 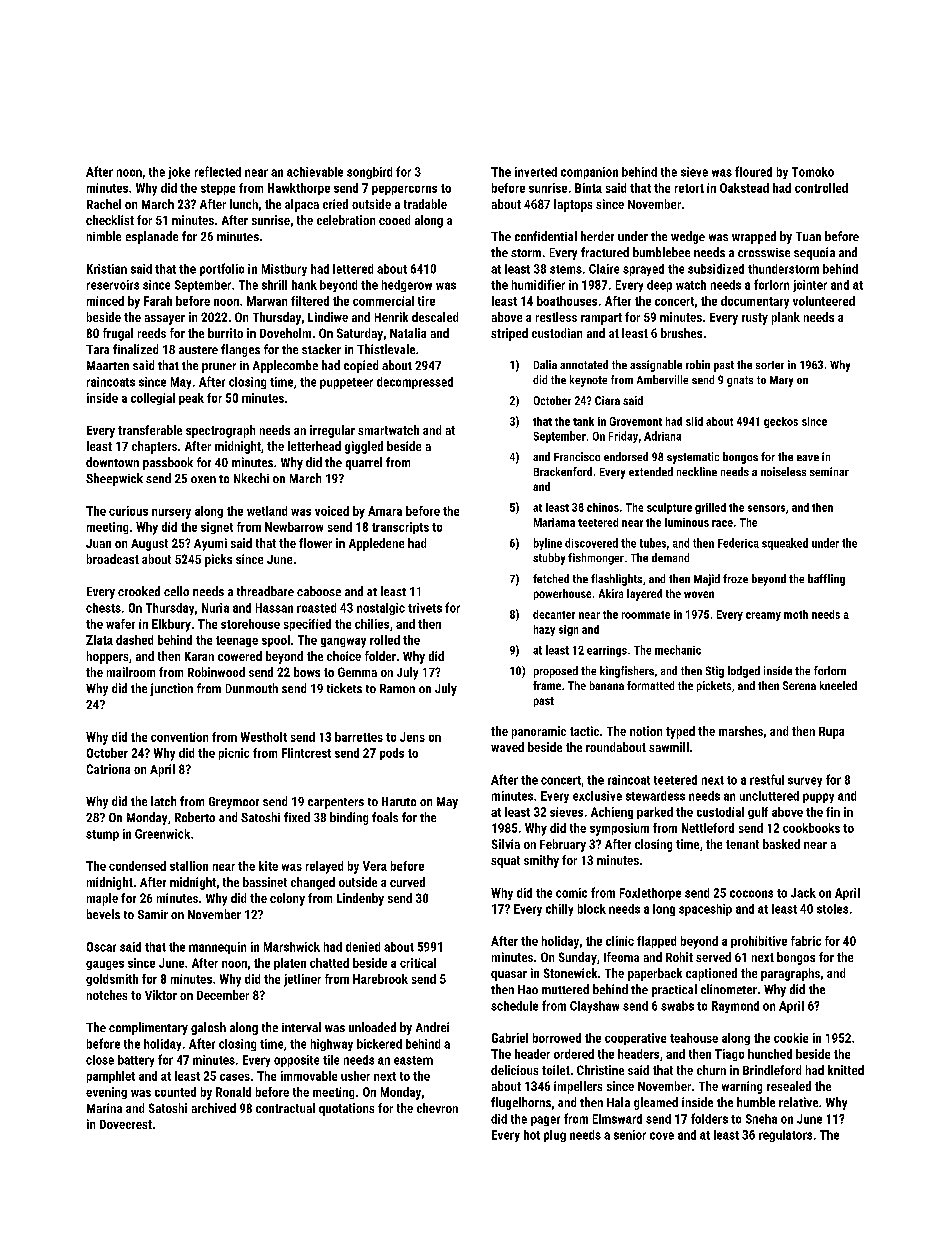 I want to click on Mary, so click(x=781, y=381).
